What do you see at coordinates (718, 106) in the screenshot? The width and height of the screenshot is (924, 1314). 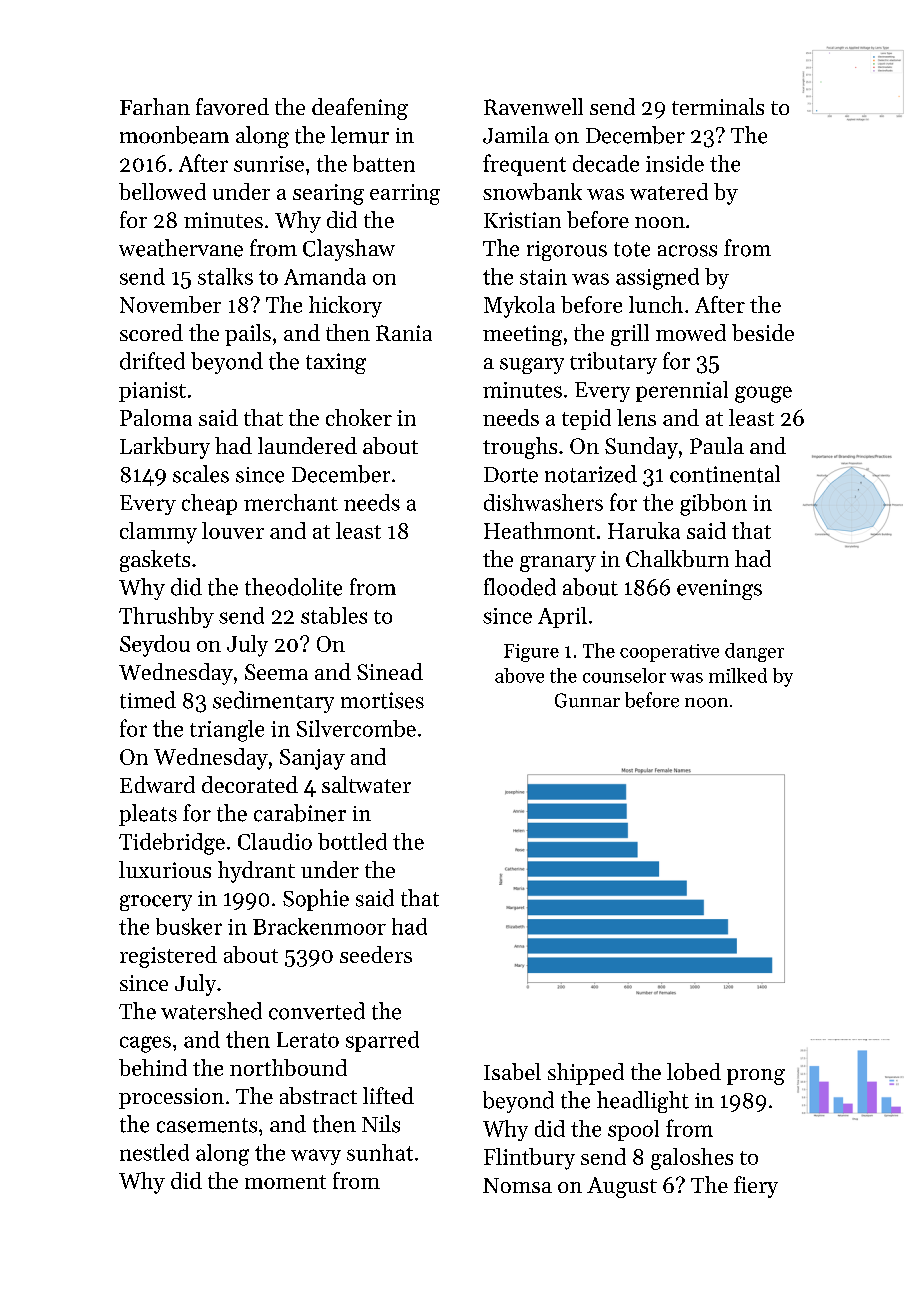 I see `terminals` at bounding box center [718, 106].
